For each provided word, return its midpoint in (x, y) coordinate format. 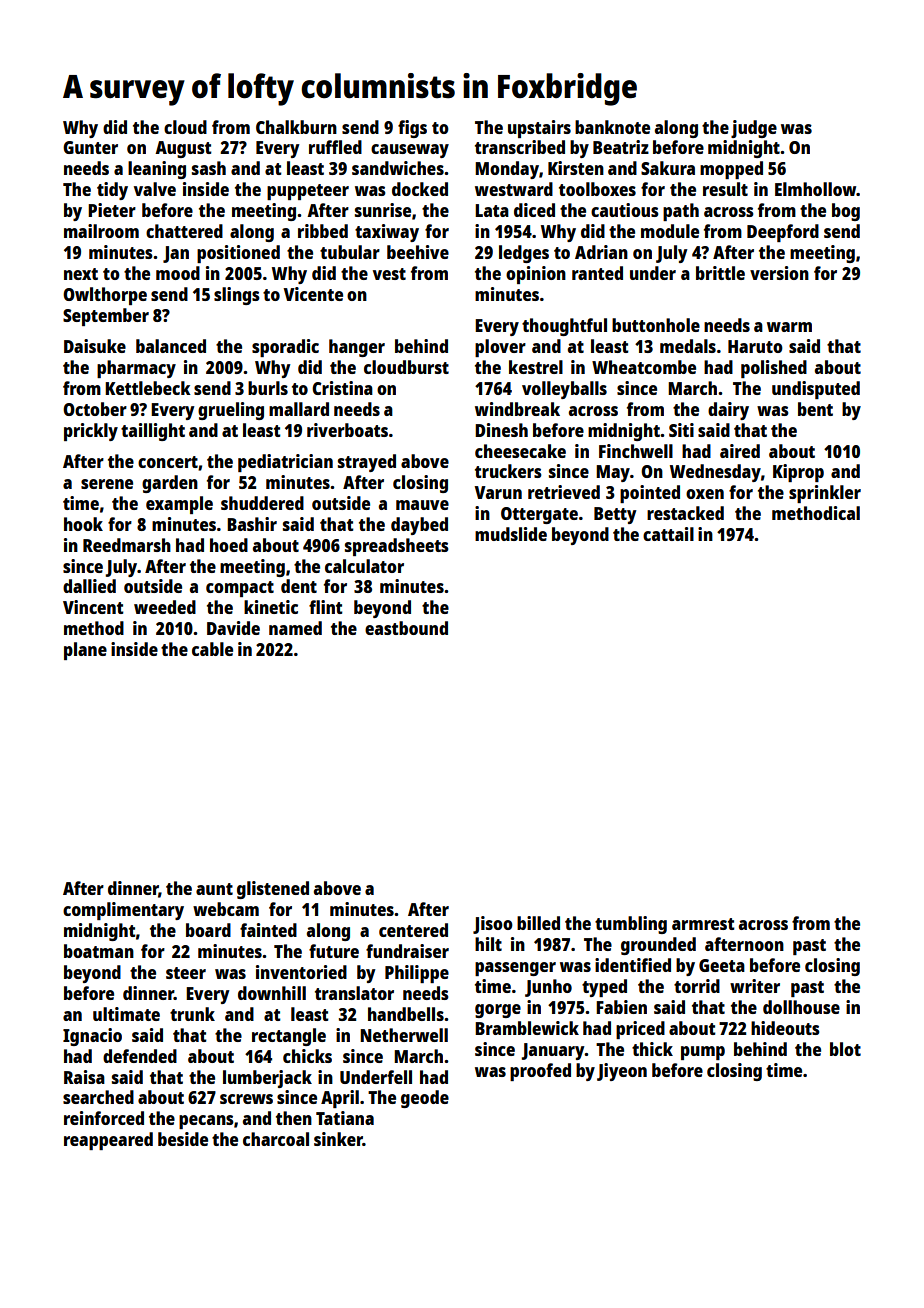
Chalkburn (296, 127)
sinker (338, 1139)
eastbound (406, 628)
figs (412, 129)
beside (183, 1139)
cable (212, 649)
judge (754, 129)
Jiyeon (622, 1072)
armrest (703, 924)
